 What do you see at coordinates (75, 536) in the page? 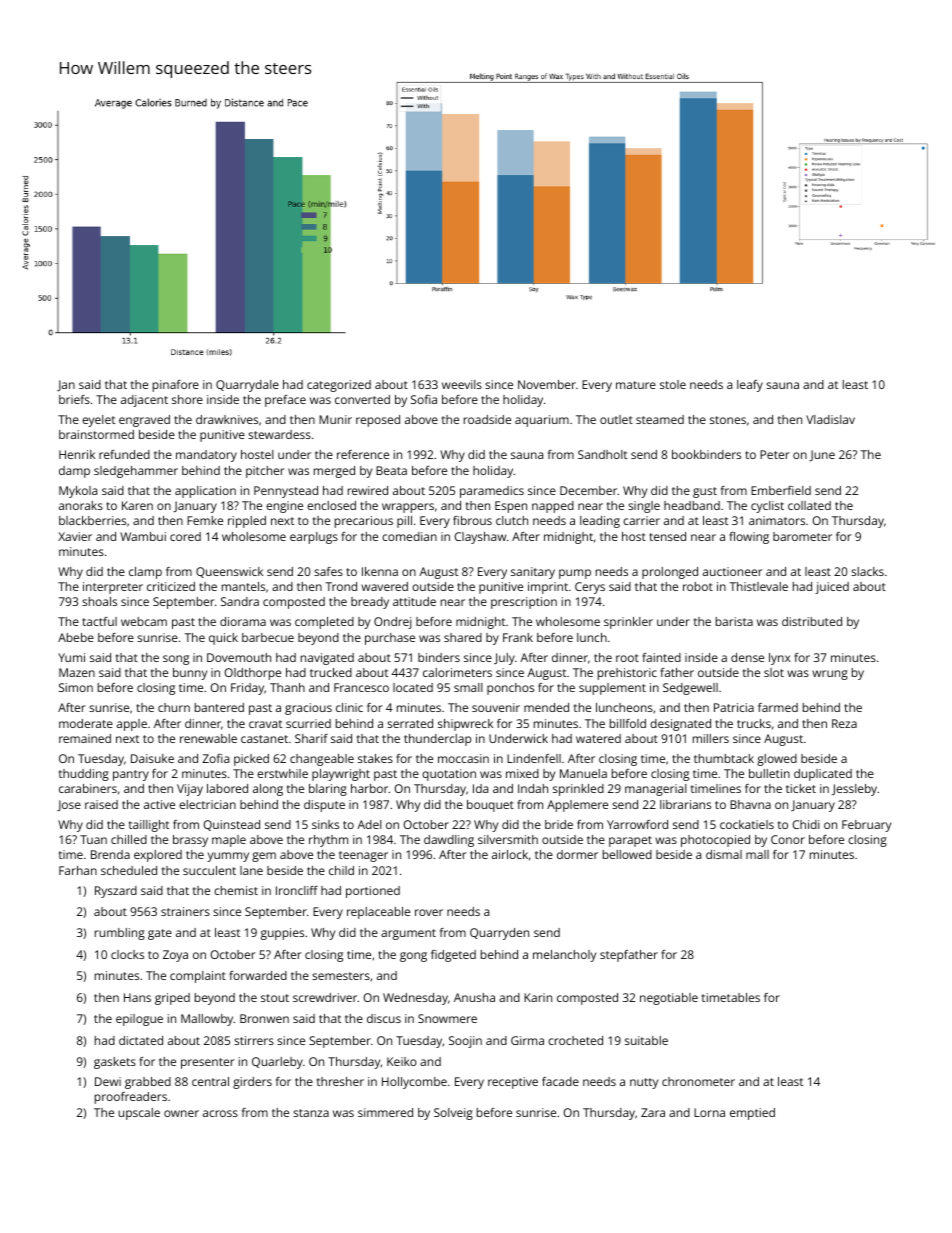
I see `Xavier` at bounding box center [75, 536].
